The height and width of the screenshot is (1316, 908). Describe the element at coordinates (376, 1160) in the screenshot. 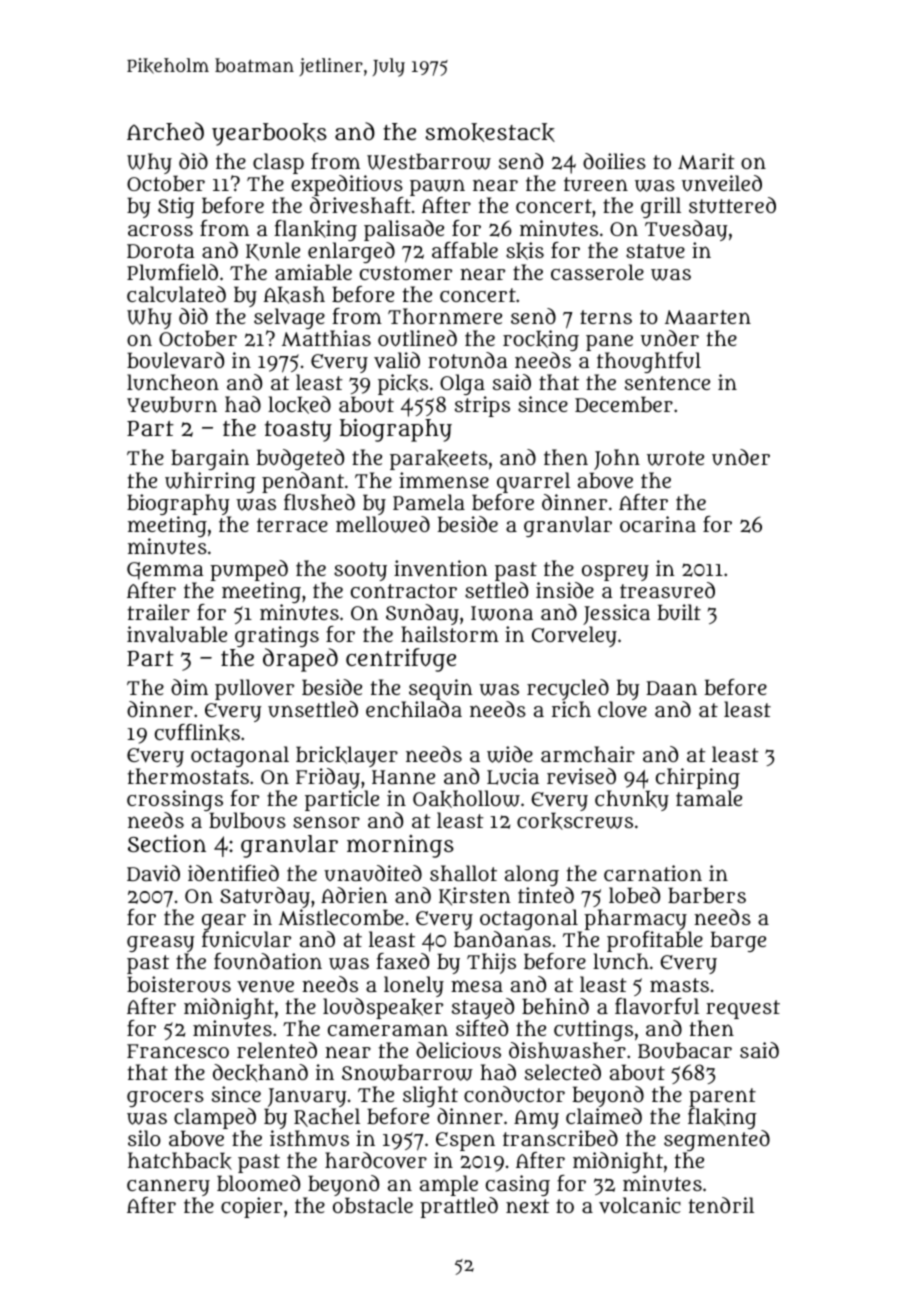

I see `hardcover` at that location.
